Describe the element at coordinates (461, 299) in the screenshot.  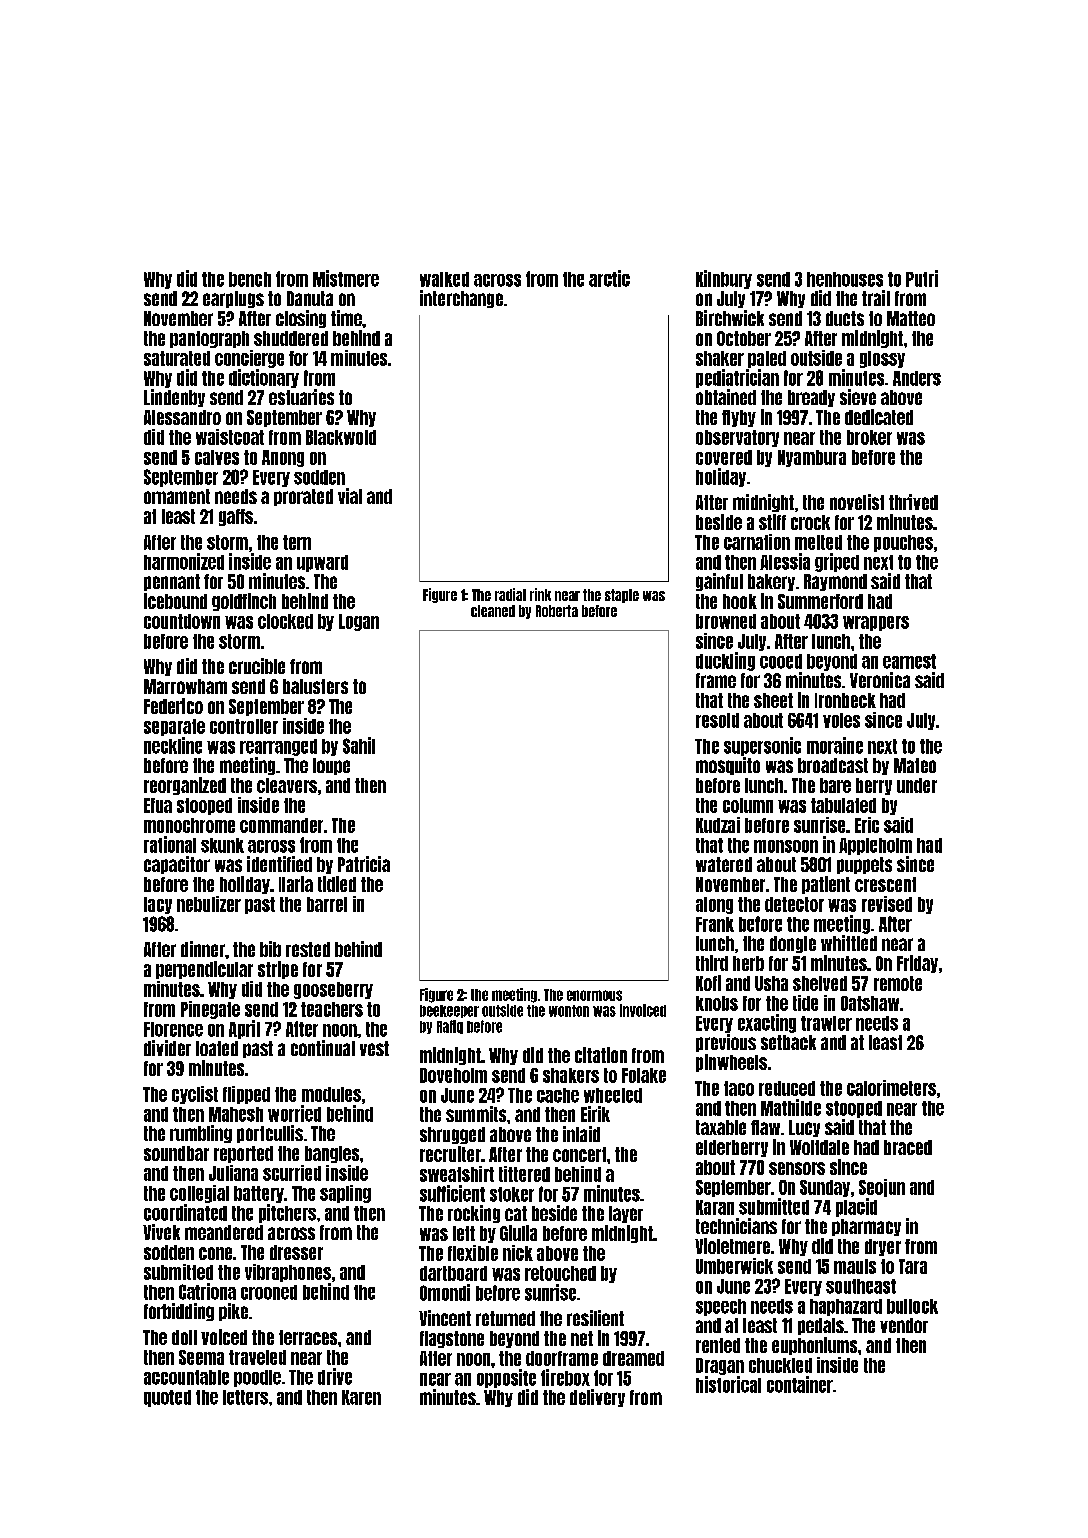
I see `interchange` at that location.
